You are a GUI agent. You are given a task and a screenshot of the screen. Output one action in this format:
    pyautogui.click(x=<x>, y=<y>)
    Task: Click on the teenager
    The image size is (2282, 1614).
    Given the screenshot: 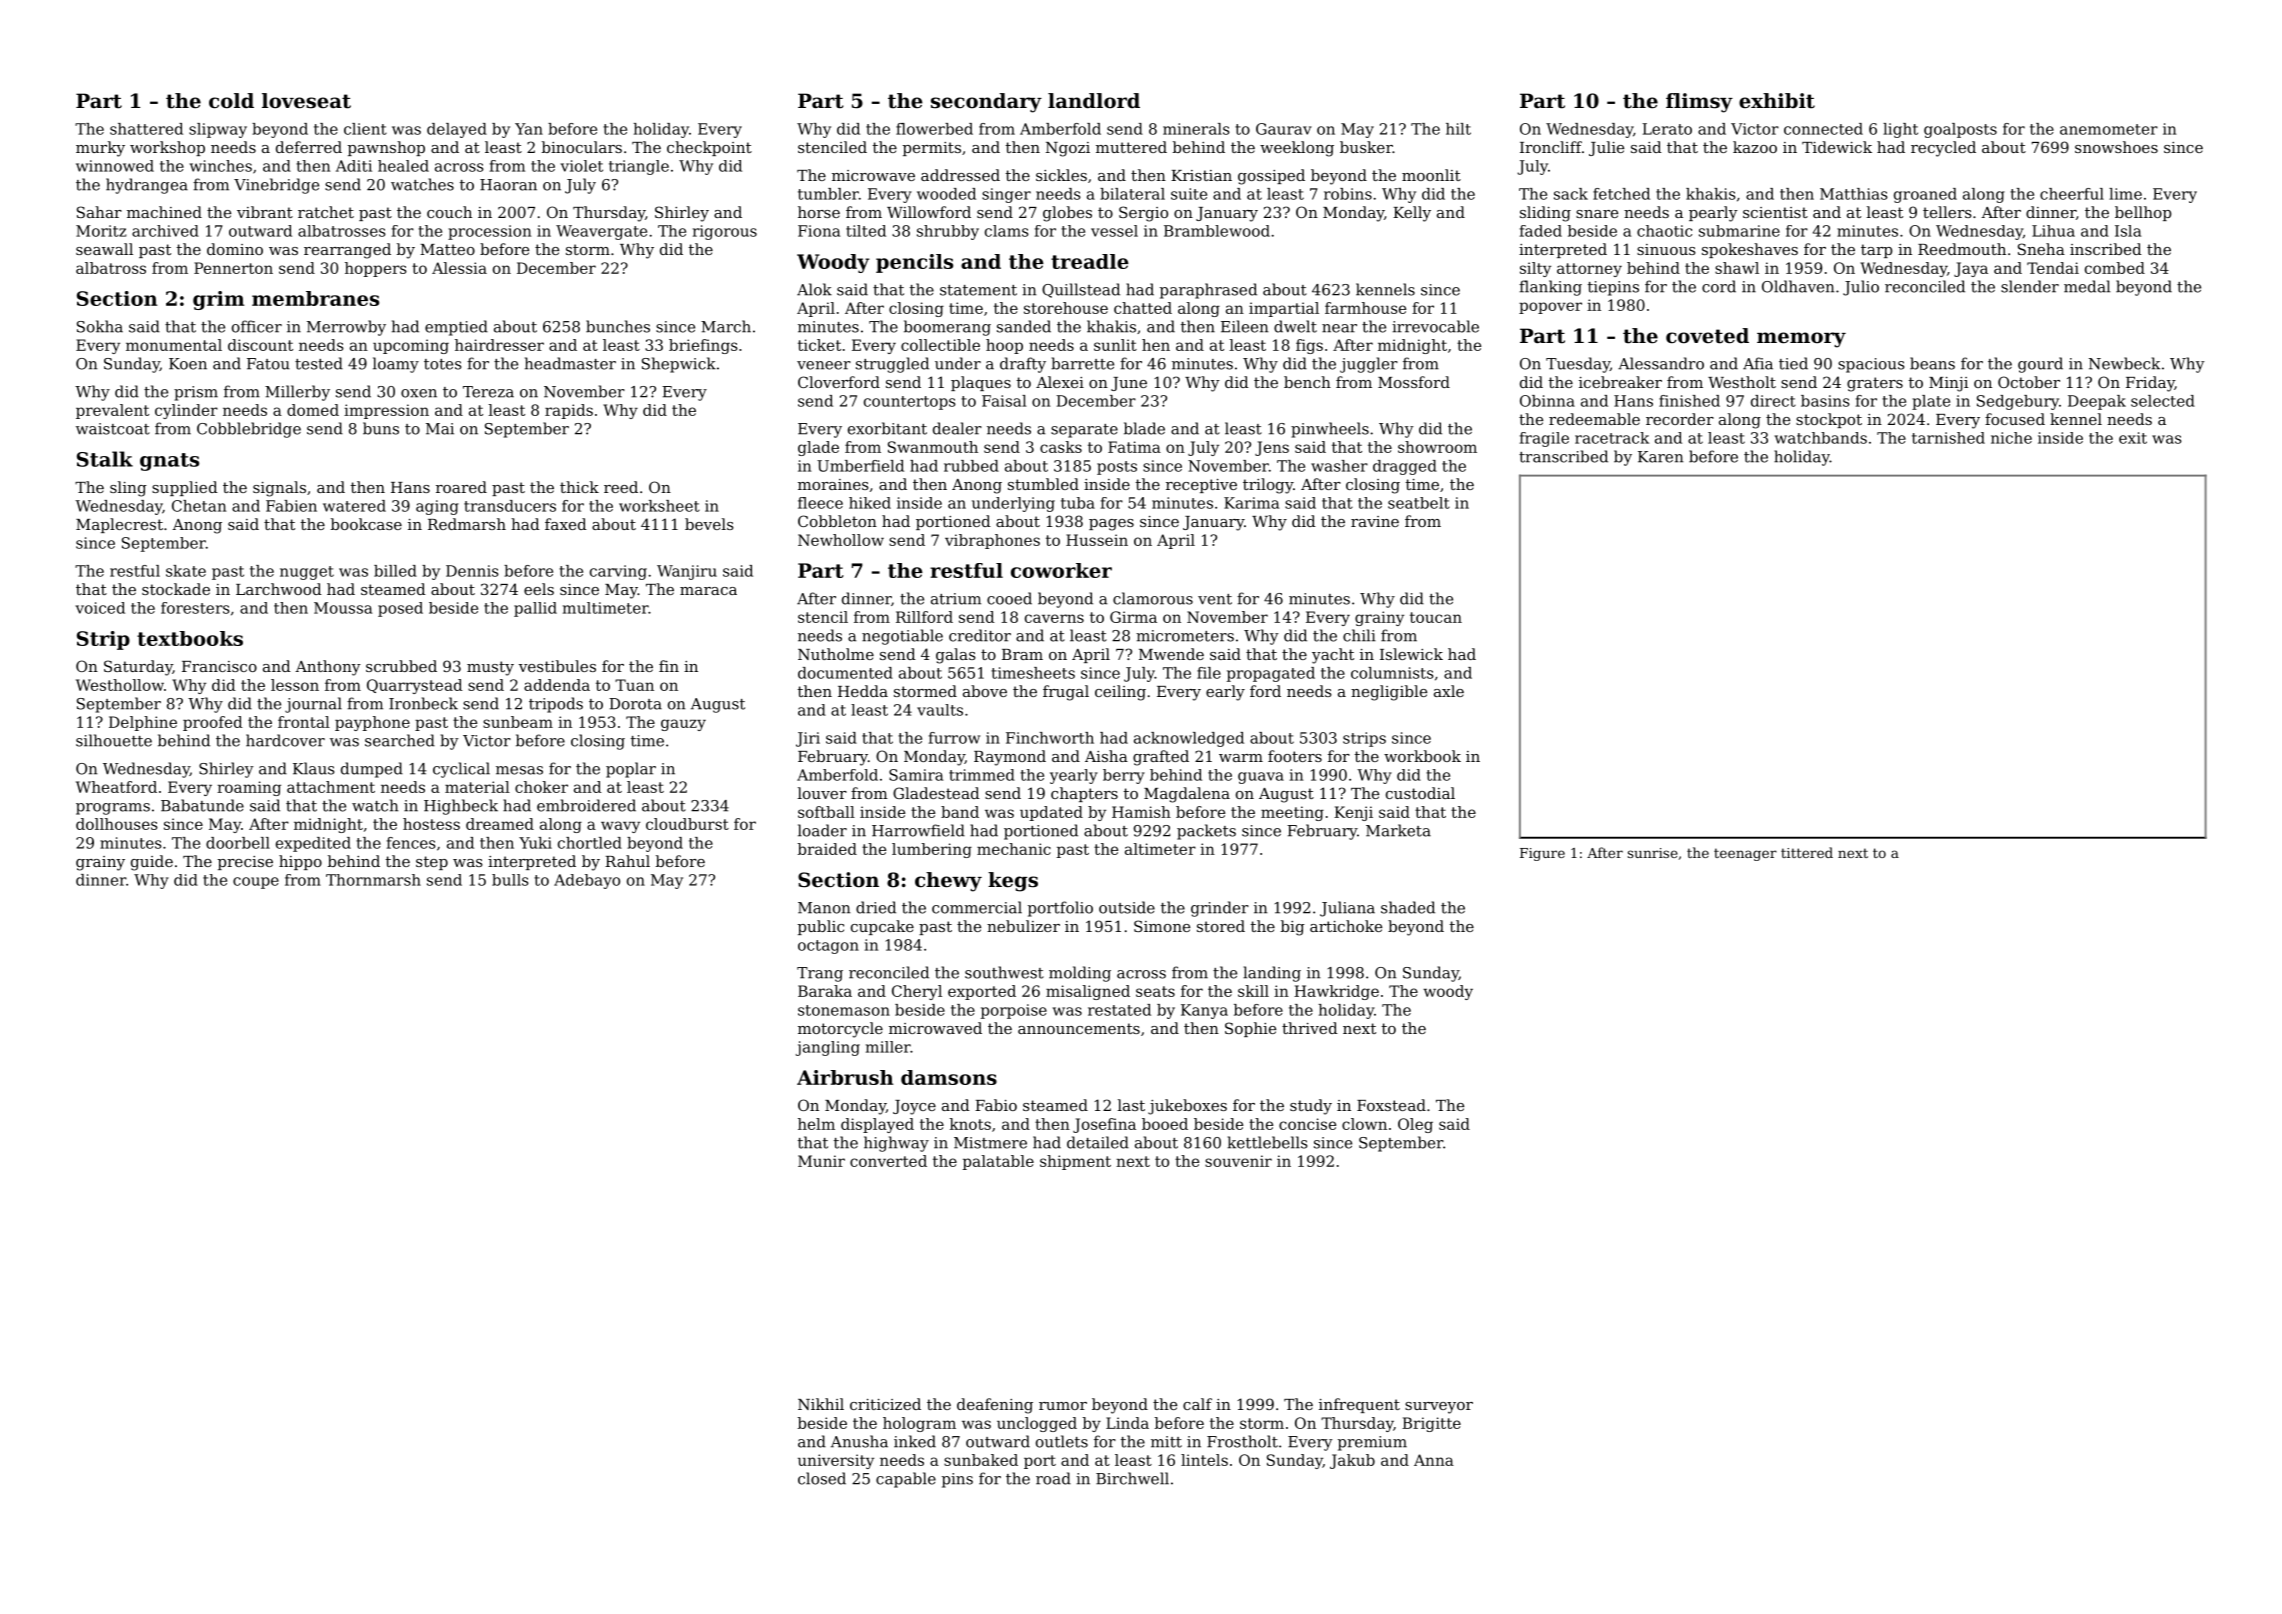 What is the action you would take?
    pyautogui.click(x=1745, y=854)
